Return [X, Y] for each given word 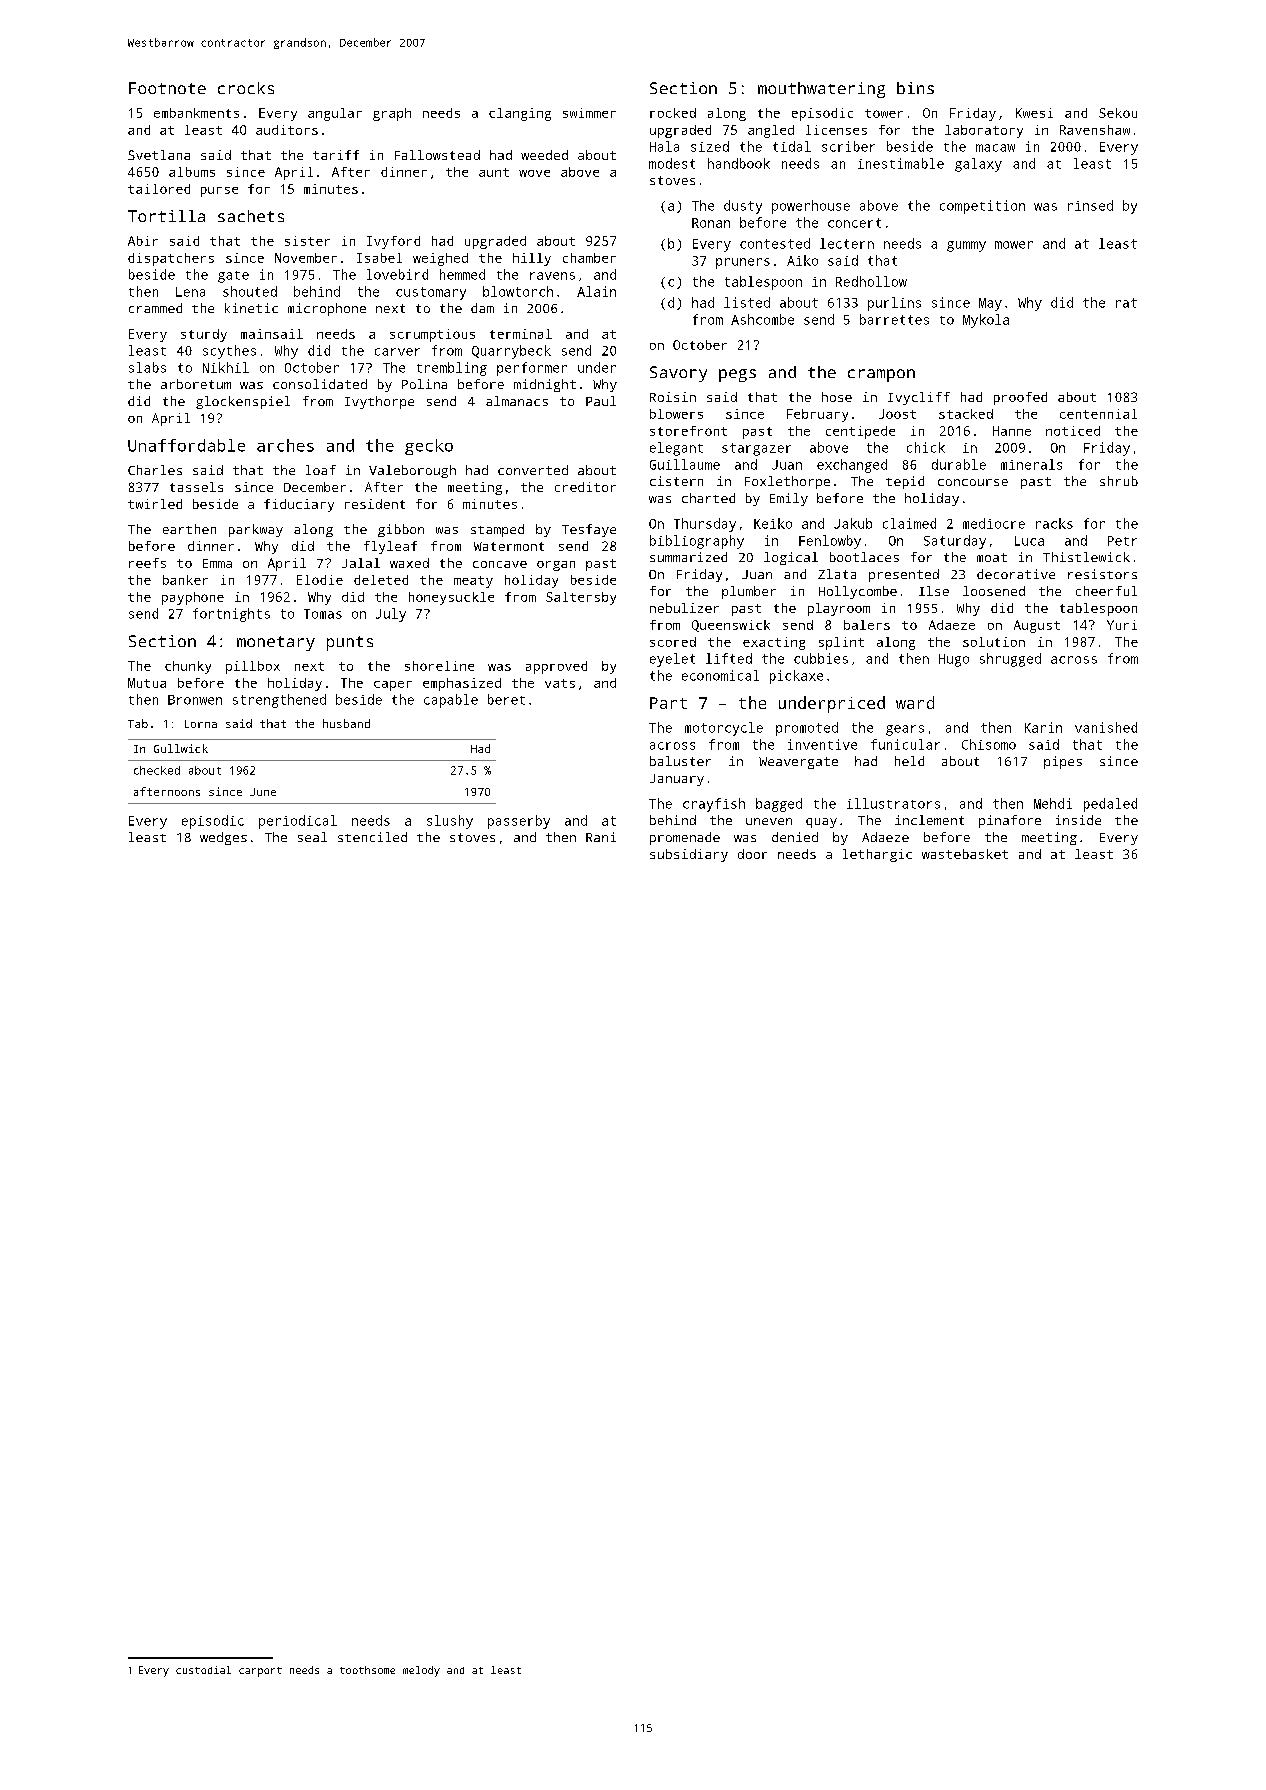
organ [556, 566]
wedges [223, 838]
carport [260, 1672]
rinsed [1090, 205]
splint [841, 643]
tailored [159, 189]
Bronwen [195, 700]
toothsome [367, 1670]
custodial [203, 1670]
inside [1078, 820]
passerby [519, 822]
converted [533, 470]
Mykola [986, 321]
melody [421, 1671]
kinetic [251, 308]
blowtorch [518, 291]
